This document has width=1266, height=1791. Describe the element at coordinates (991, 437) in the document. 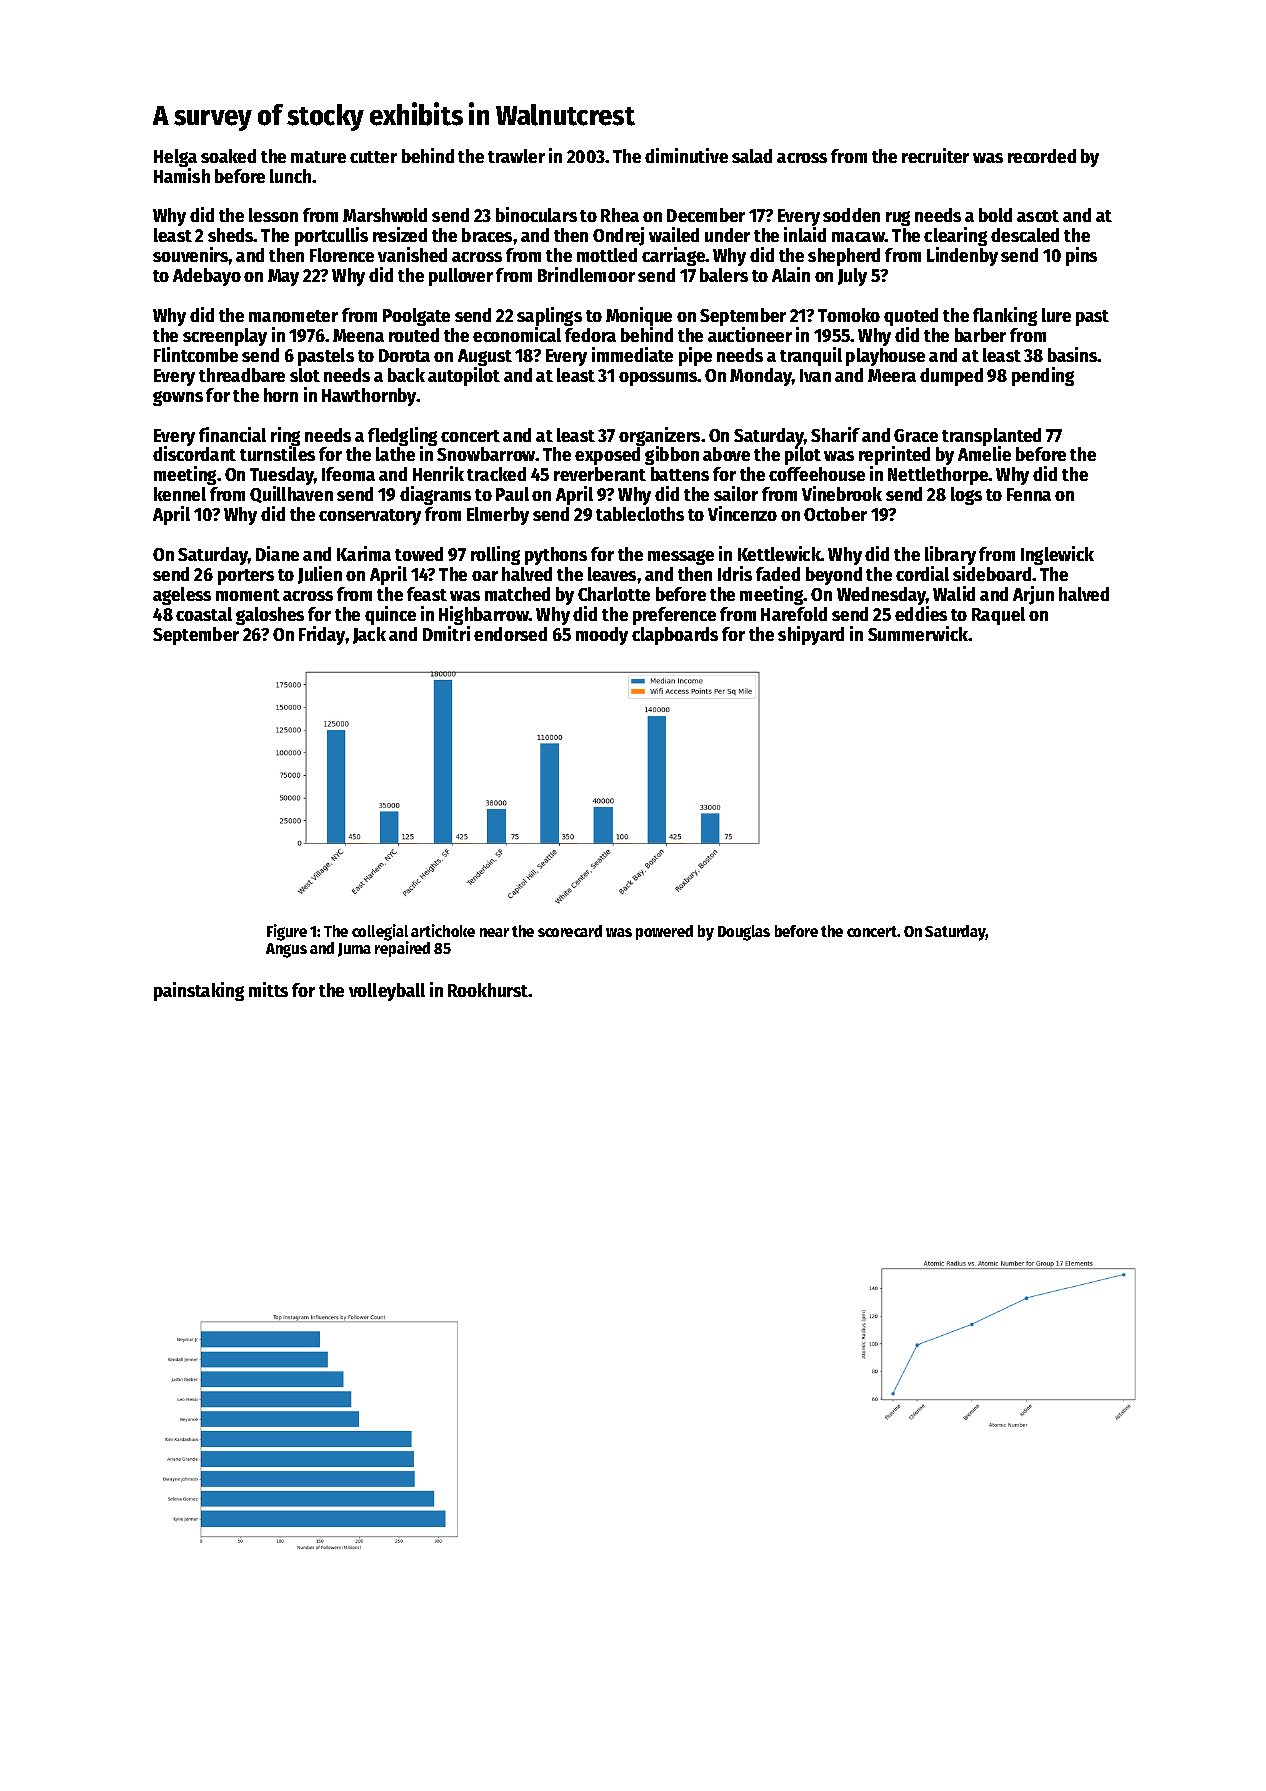

I see `transplanted` at that location.
